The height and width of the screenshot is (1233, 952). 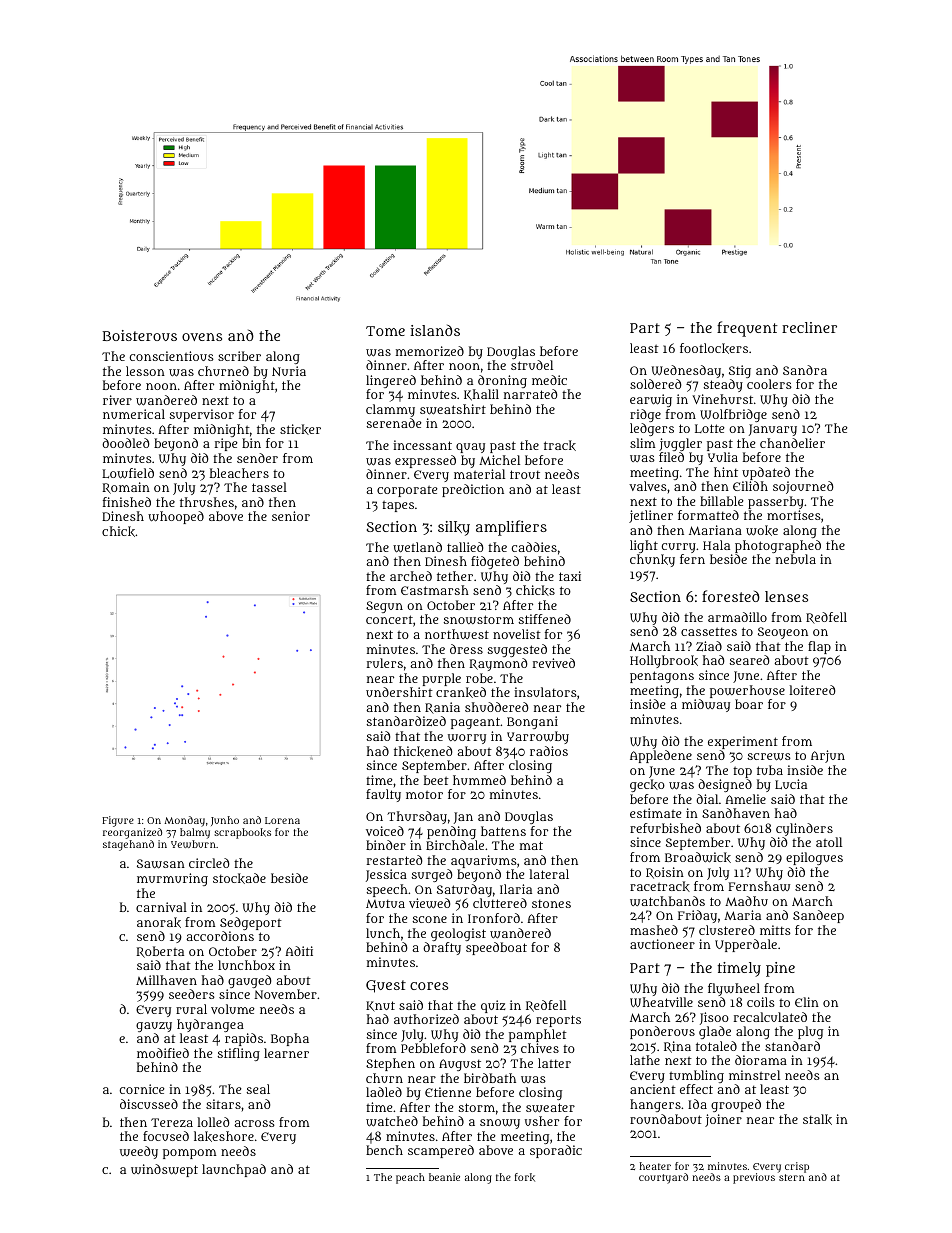 I want to click on whooped, so click(x=176, y=517).
